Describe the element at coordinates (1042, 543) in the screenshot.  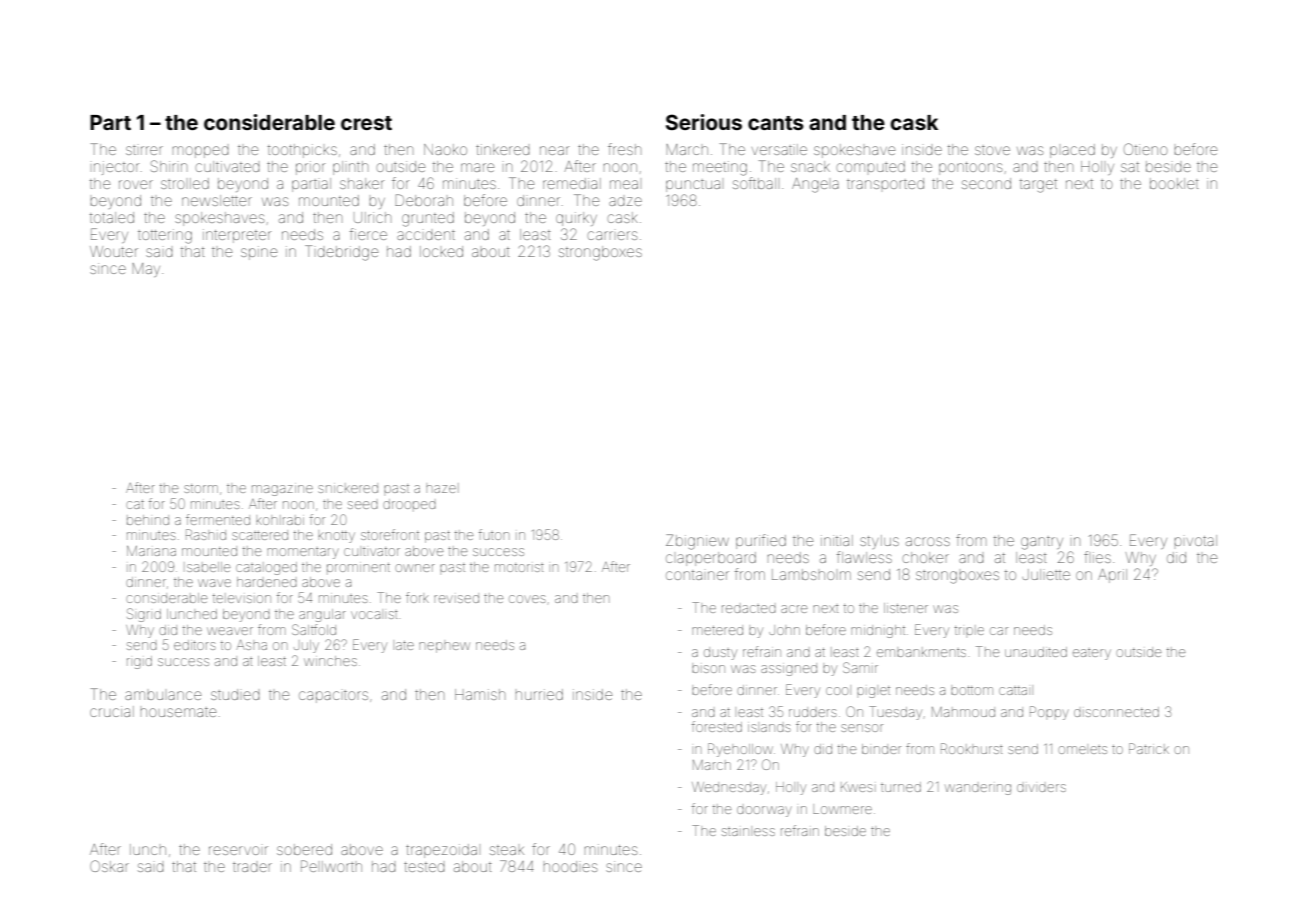
I see `gantry` at that location.
